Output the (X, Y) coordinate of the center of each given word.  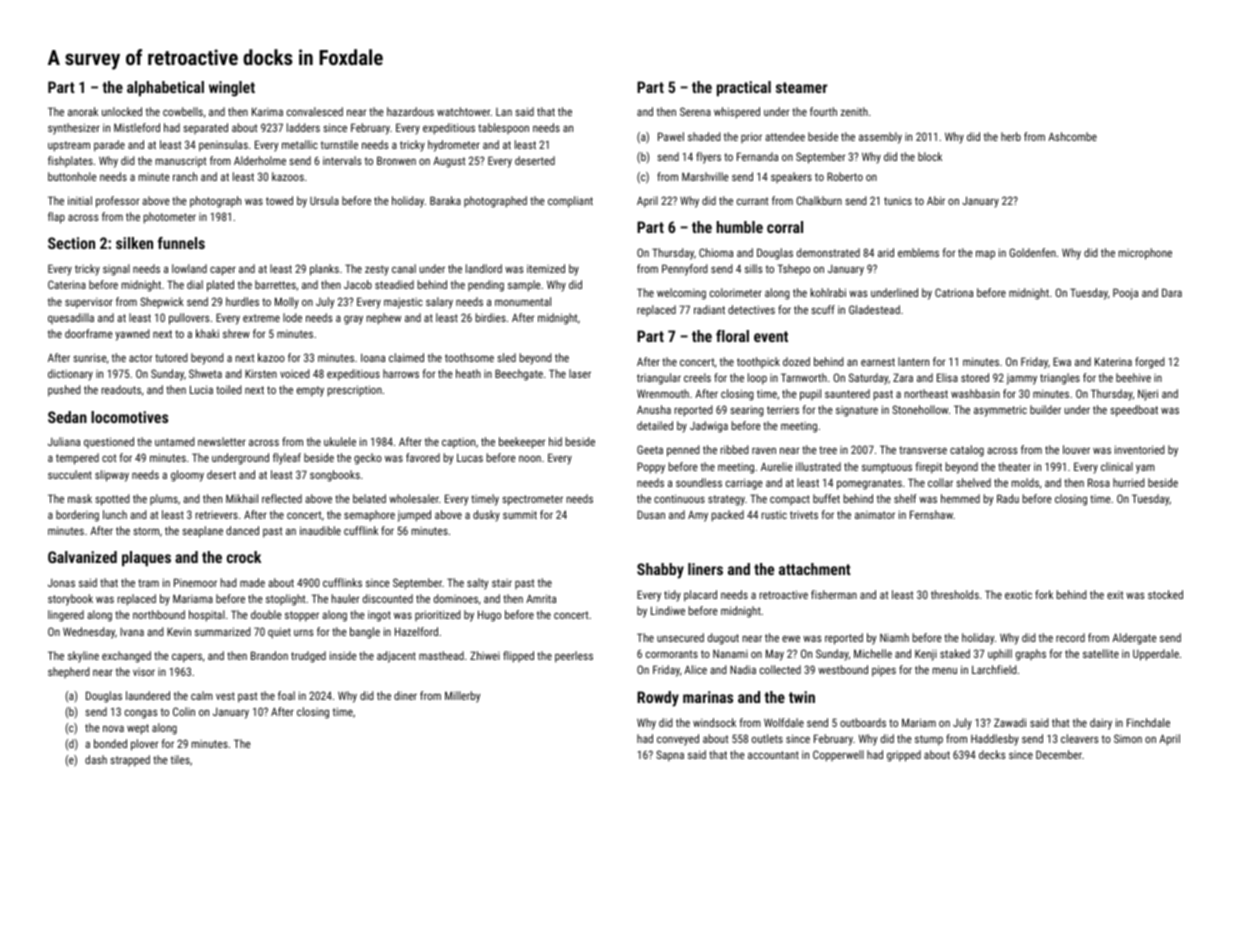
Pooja (1125, 294)
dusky (486, 516)
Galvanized (82, 557)
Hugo (489, 616)
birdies (491, 317)
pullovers (189, 319)
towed (279, 200)
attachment (815, 569)
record (1070, 637)
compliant (570, 202)
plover (144, 745)
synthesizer (74, 129)
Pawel (671, 136)
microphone (1145, 254)
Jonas (61, 583)
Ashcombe (1072, 136)
